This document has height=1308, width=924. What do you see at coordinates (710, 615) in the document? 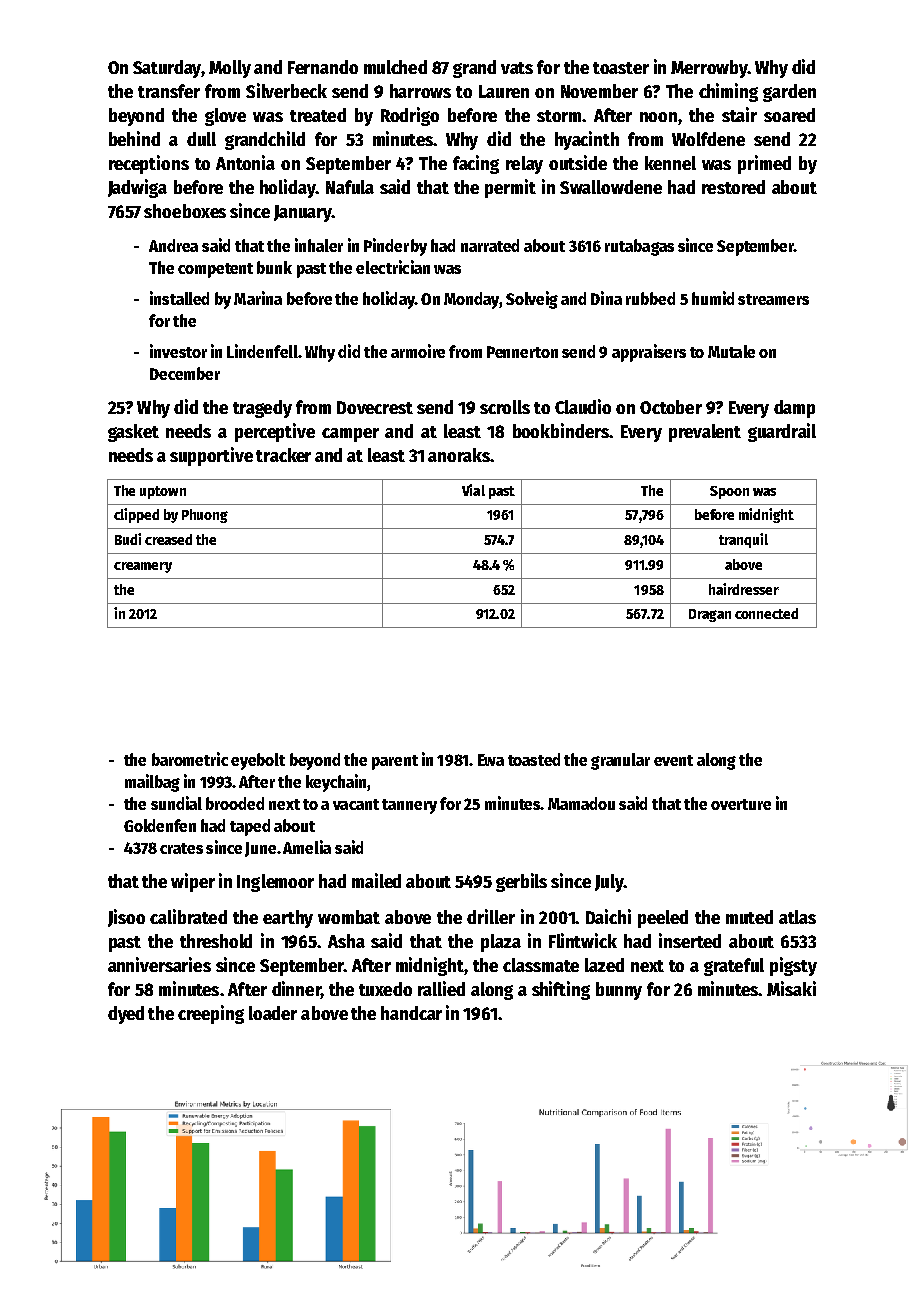
I see `Dragan` at bounding box center [710, 615].
